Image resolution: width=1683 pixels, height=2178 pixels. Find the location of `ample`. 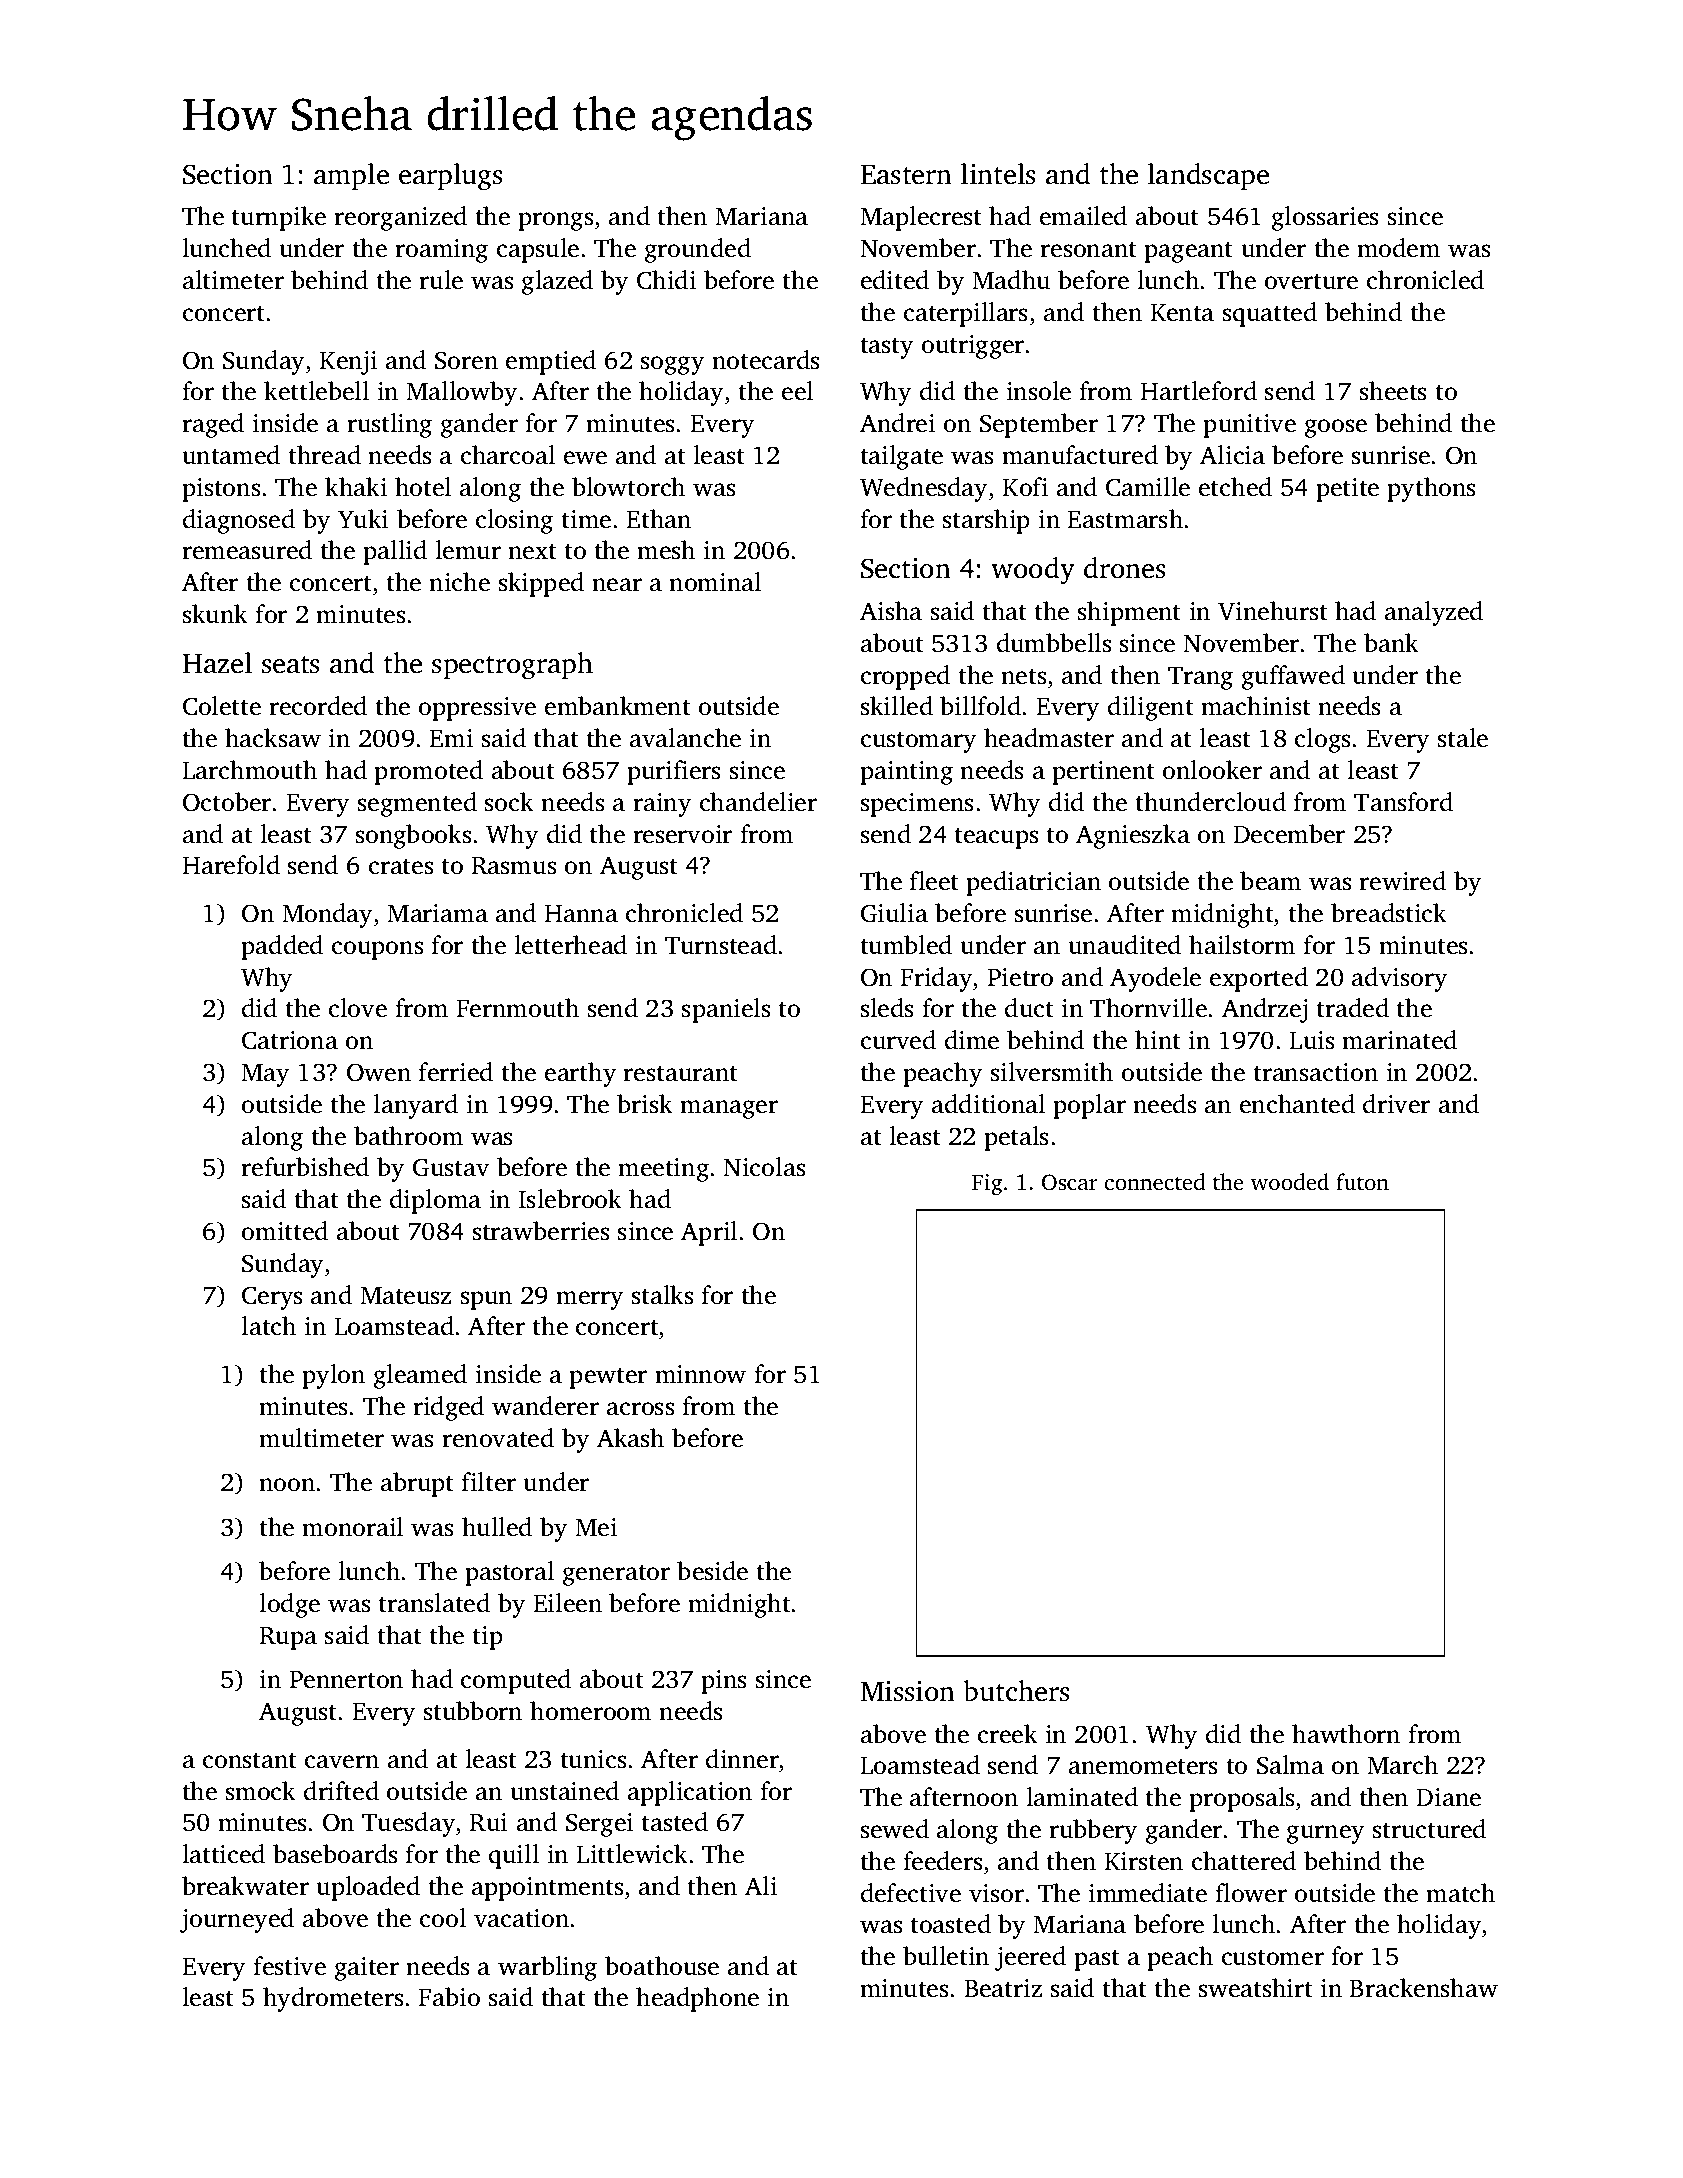

ample is located at coordinates (351, 176).
